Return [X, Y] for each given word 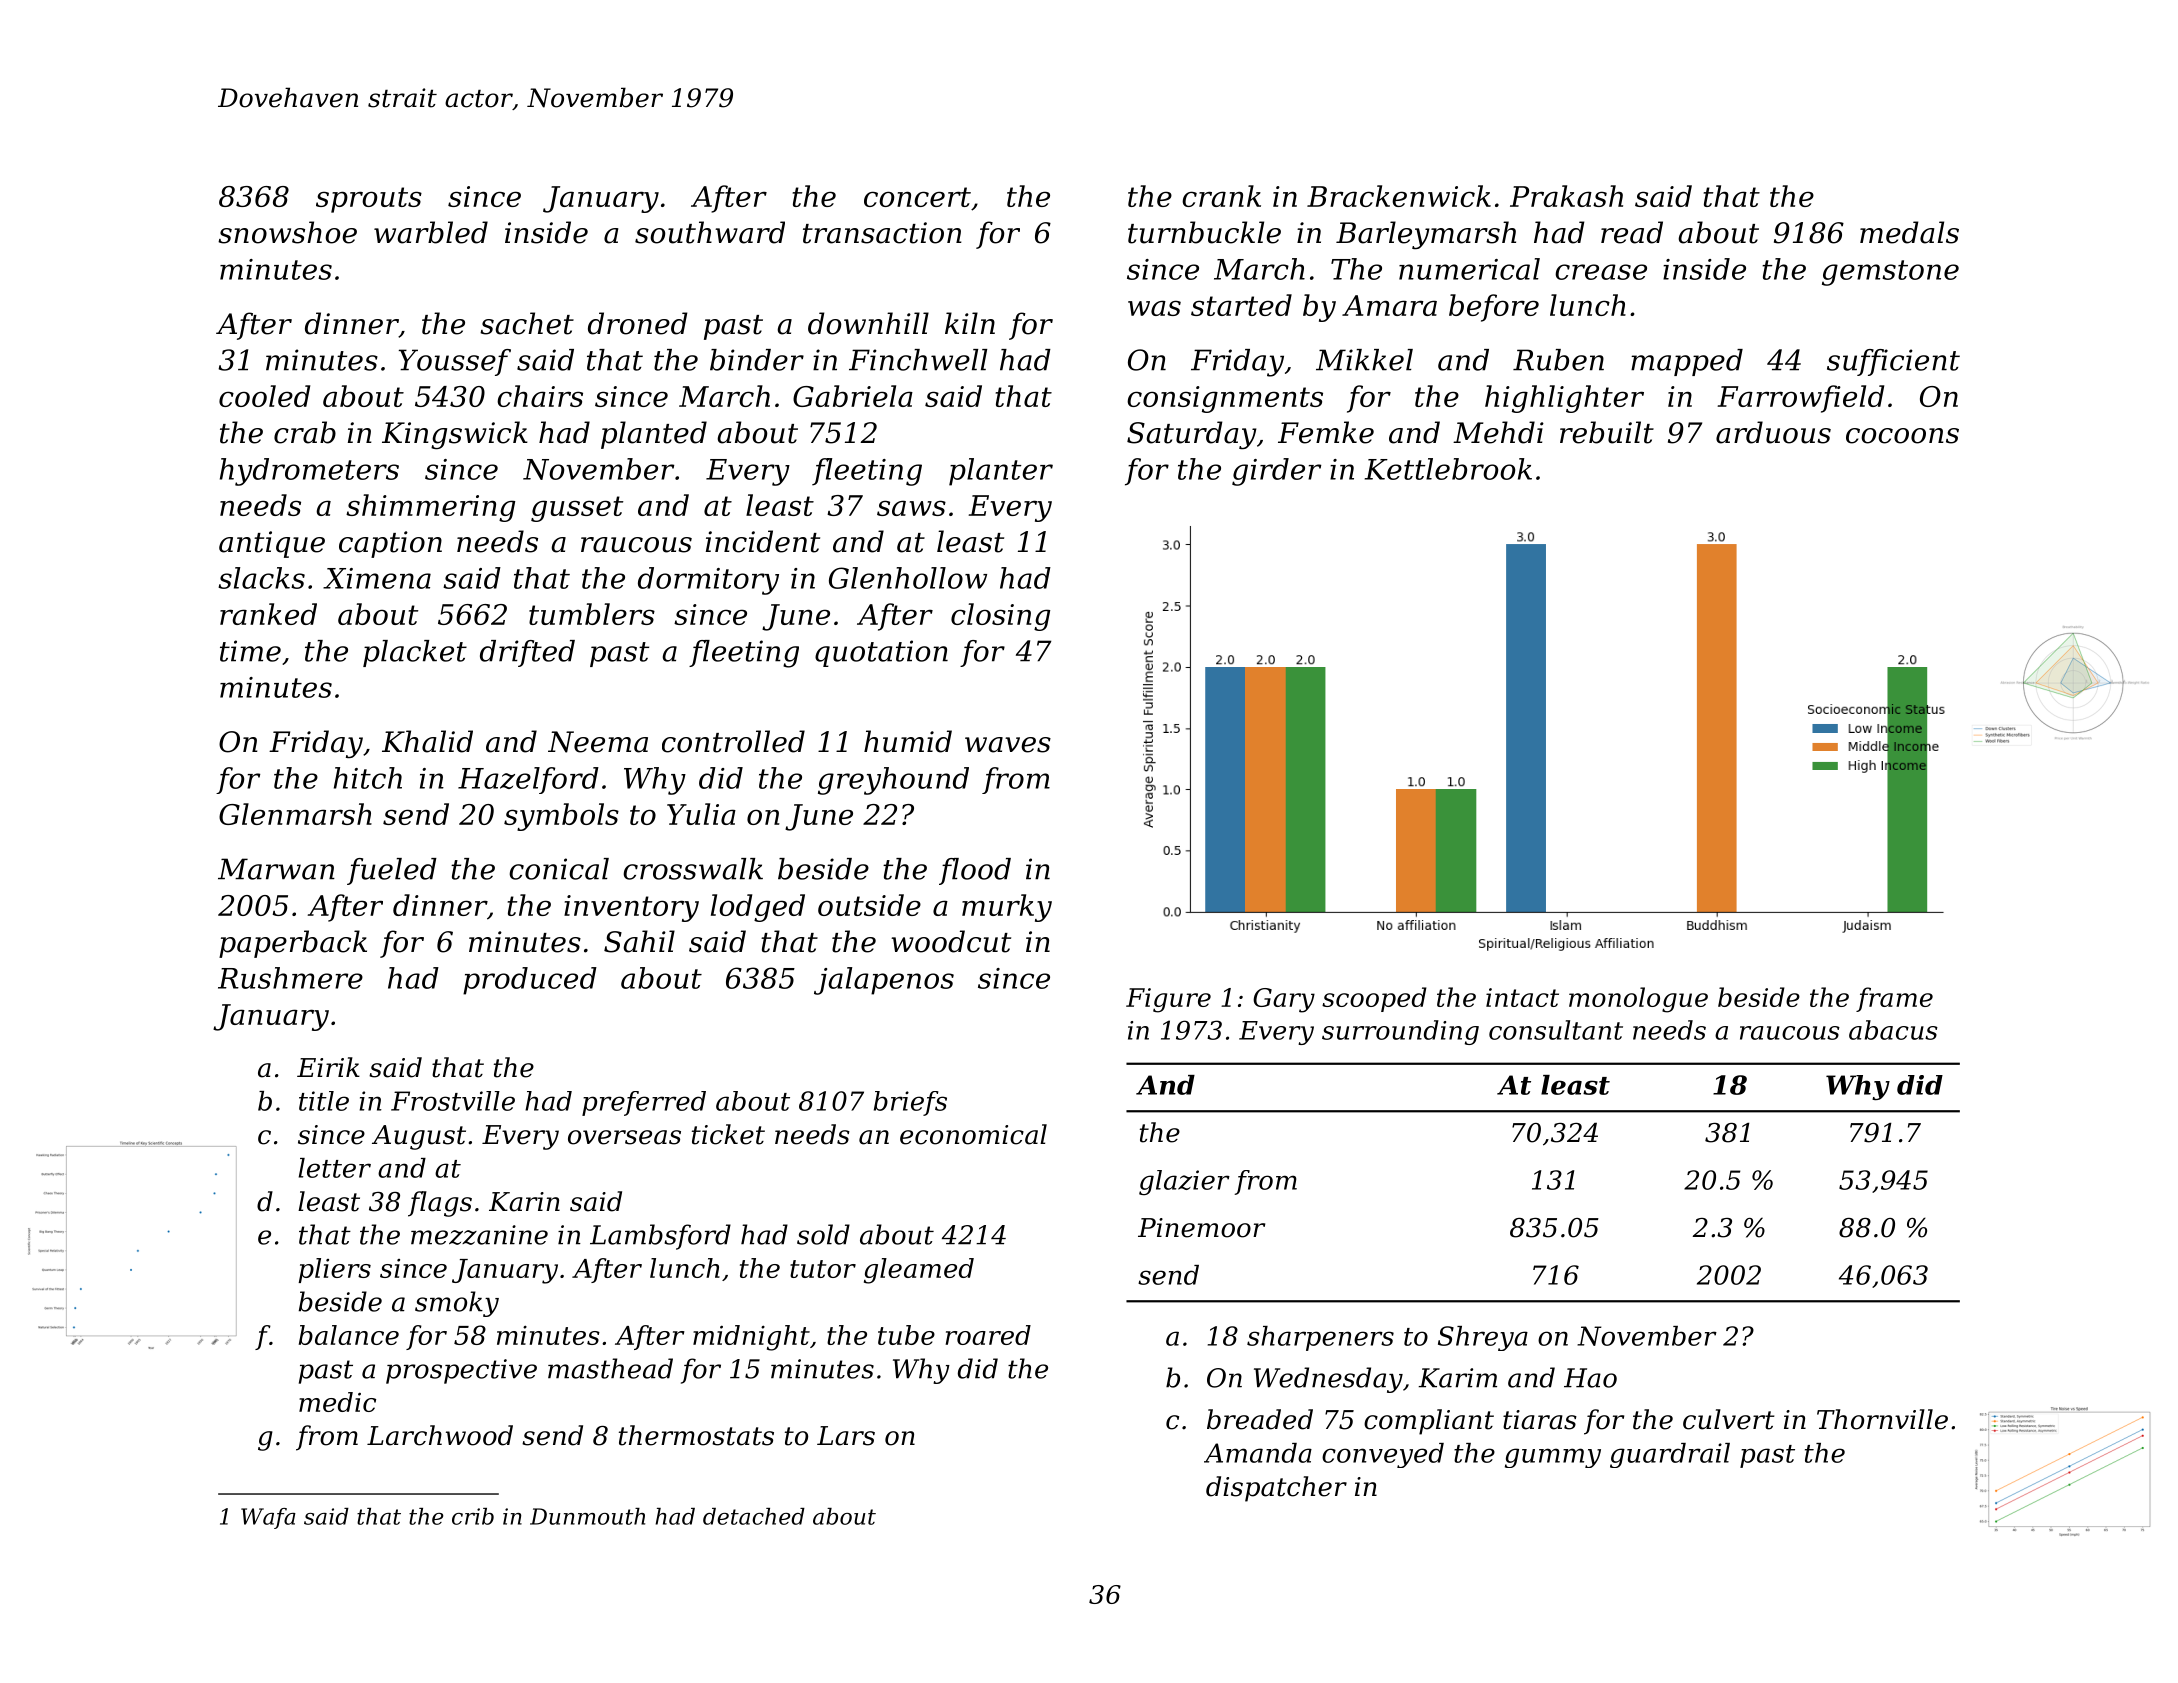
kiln [970, 323]
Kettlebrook [1448, 469]
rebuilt [1607, 432]
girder [1276, 472]
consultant [1556, 1030]
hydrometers [309, 472]
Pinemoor [1201, 1228]
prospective [461, 1371]
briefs [910, 1103]
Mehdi [1498, 432]
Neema [598, 742]
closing [1000, 617]
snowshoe [287, 232]
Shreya [1483, 1338]
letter [335, 1168]
